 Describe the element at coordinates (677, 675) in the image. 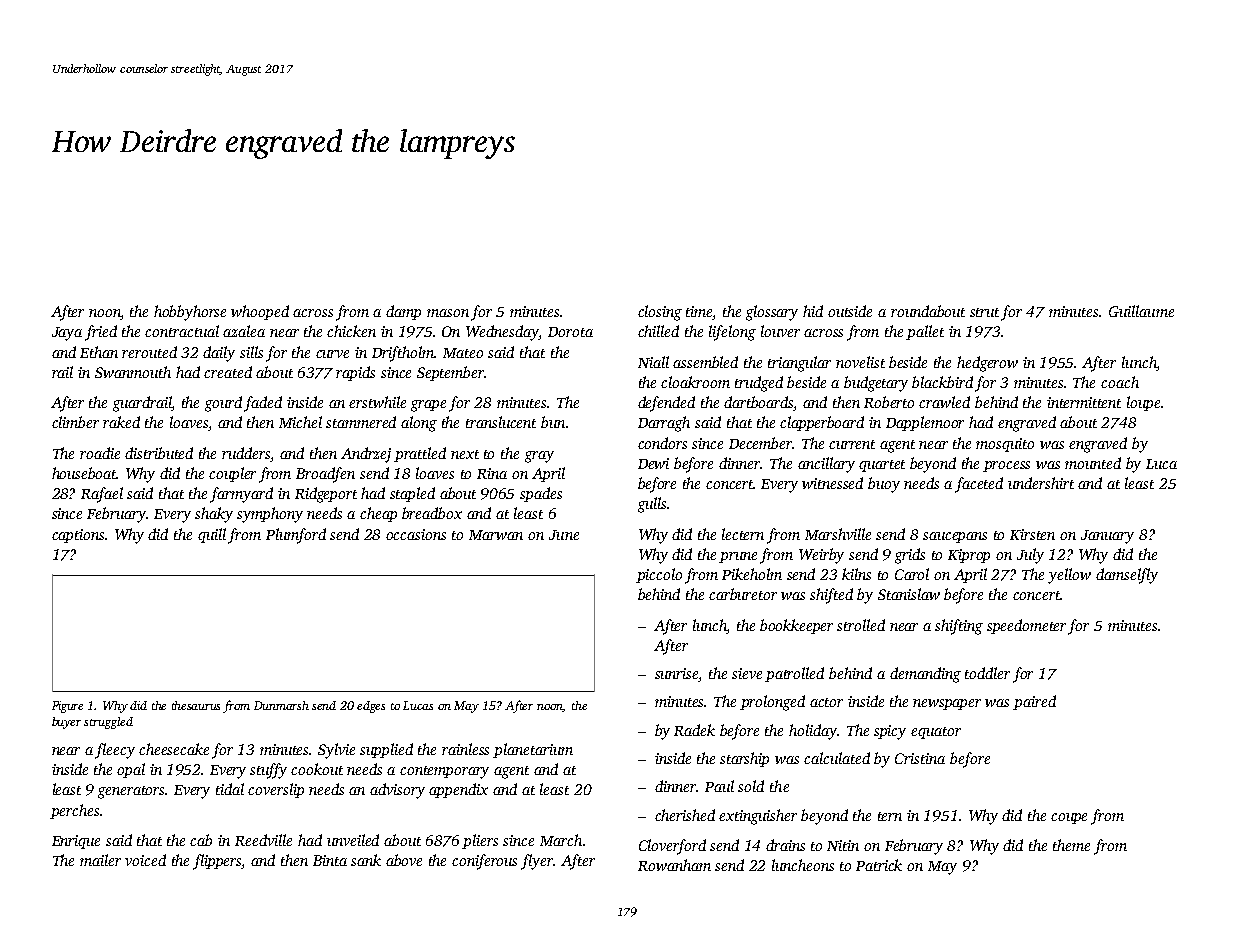

I see `sunrise` at that location.
